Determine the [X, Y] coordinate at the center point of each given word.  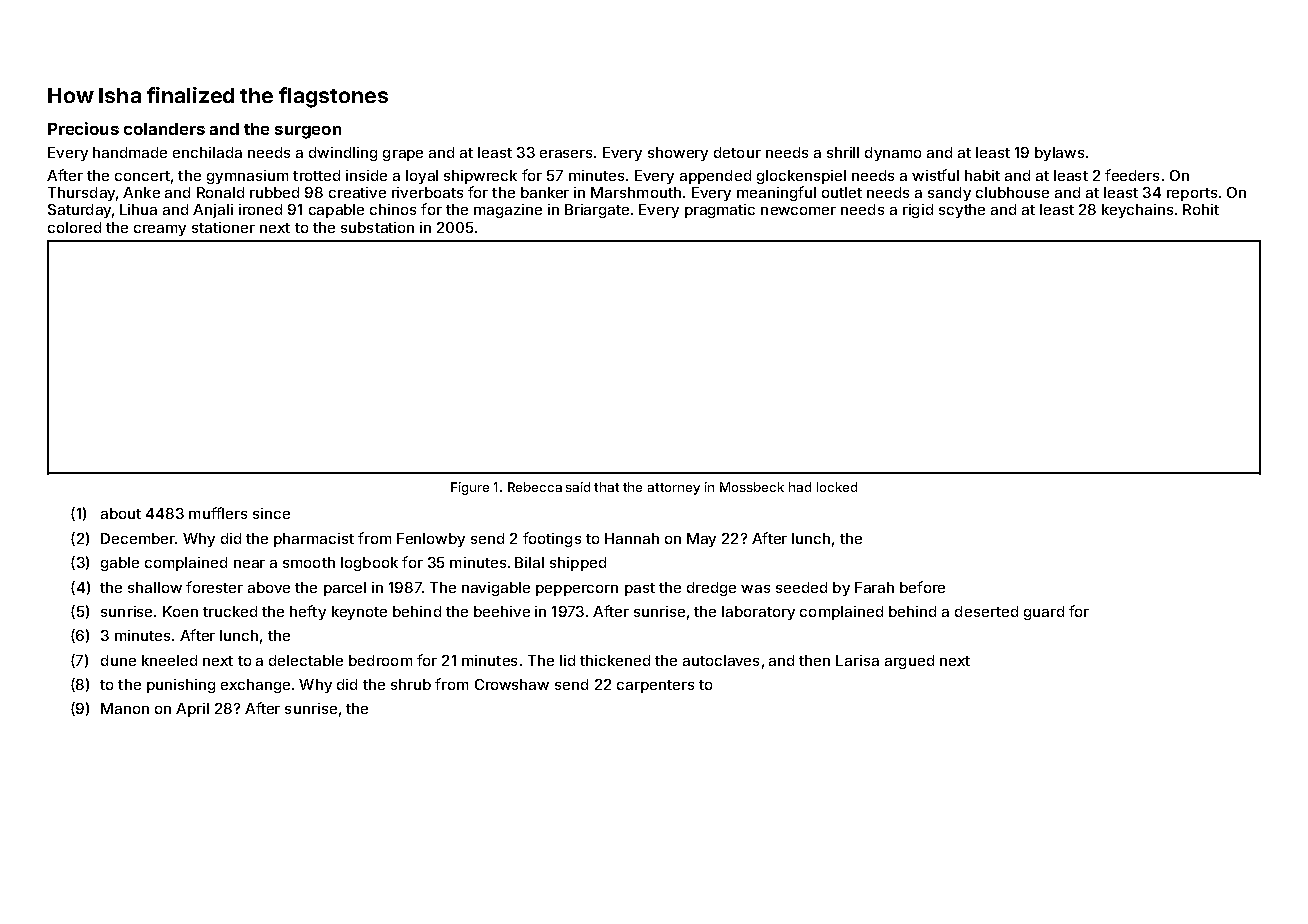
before [922, 587]
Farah [874, 587]
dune [118, 660]
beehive [502, 611]
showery [678, 154]
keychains [1137, 211]
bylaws [1059, 154]
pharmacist [314, 540]
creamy [160, 230]
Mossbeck [752, 487]
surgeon [308, 132]
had [800, 487]
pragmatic [720, 211]
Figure [470, 488]
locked [837, 487]
